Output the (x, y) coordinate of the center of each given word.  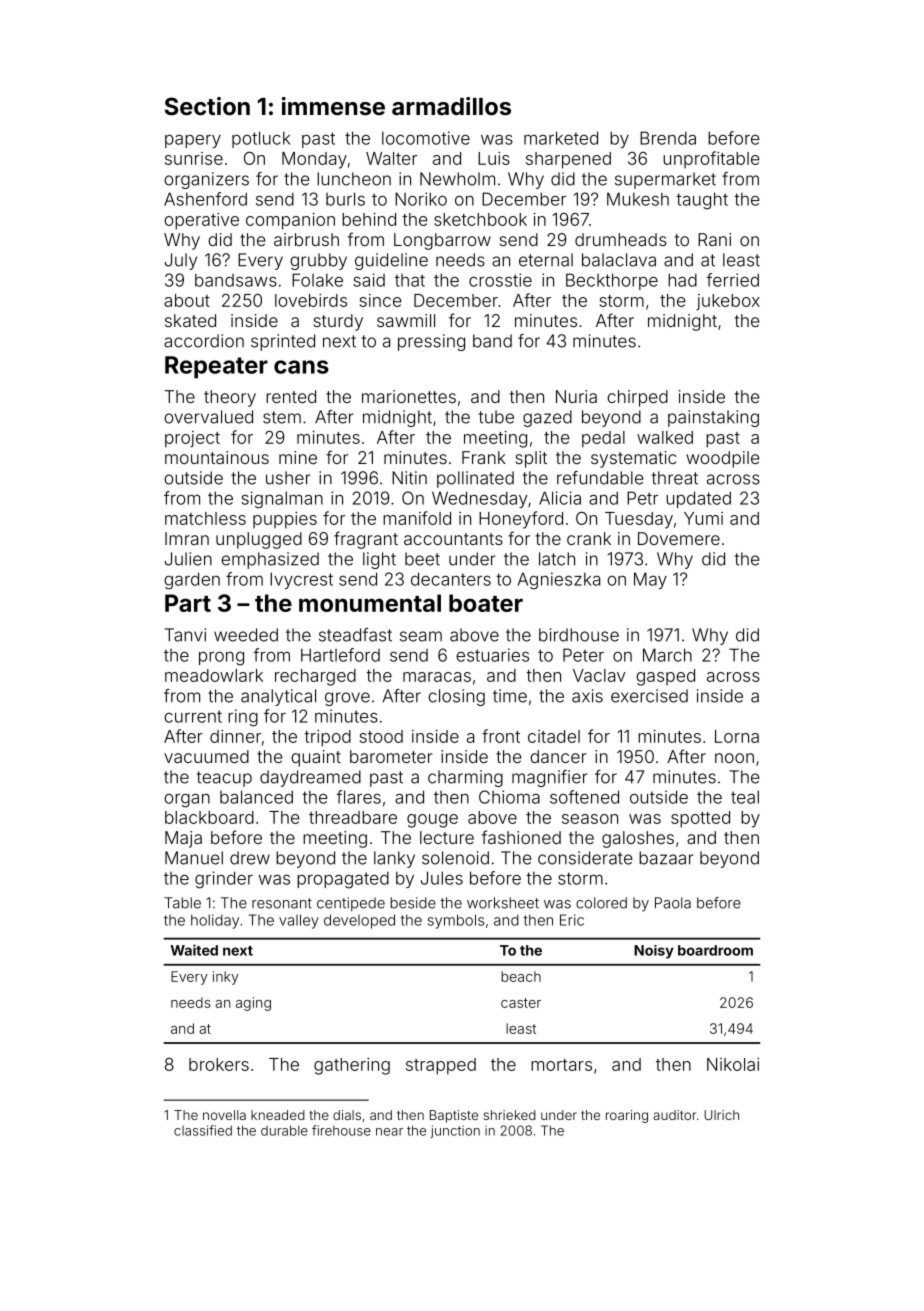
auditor (674, 1115)
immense (333, 106)
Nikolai (733, 1064)
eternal (546, 260)
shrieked (509, 1115)
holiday (215, 921)
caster (521, 1003)
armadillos (451, 106)
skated (190, 320)
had (682, 280)
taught (702, 201)
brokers (219, 1064)
